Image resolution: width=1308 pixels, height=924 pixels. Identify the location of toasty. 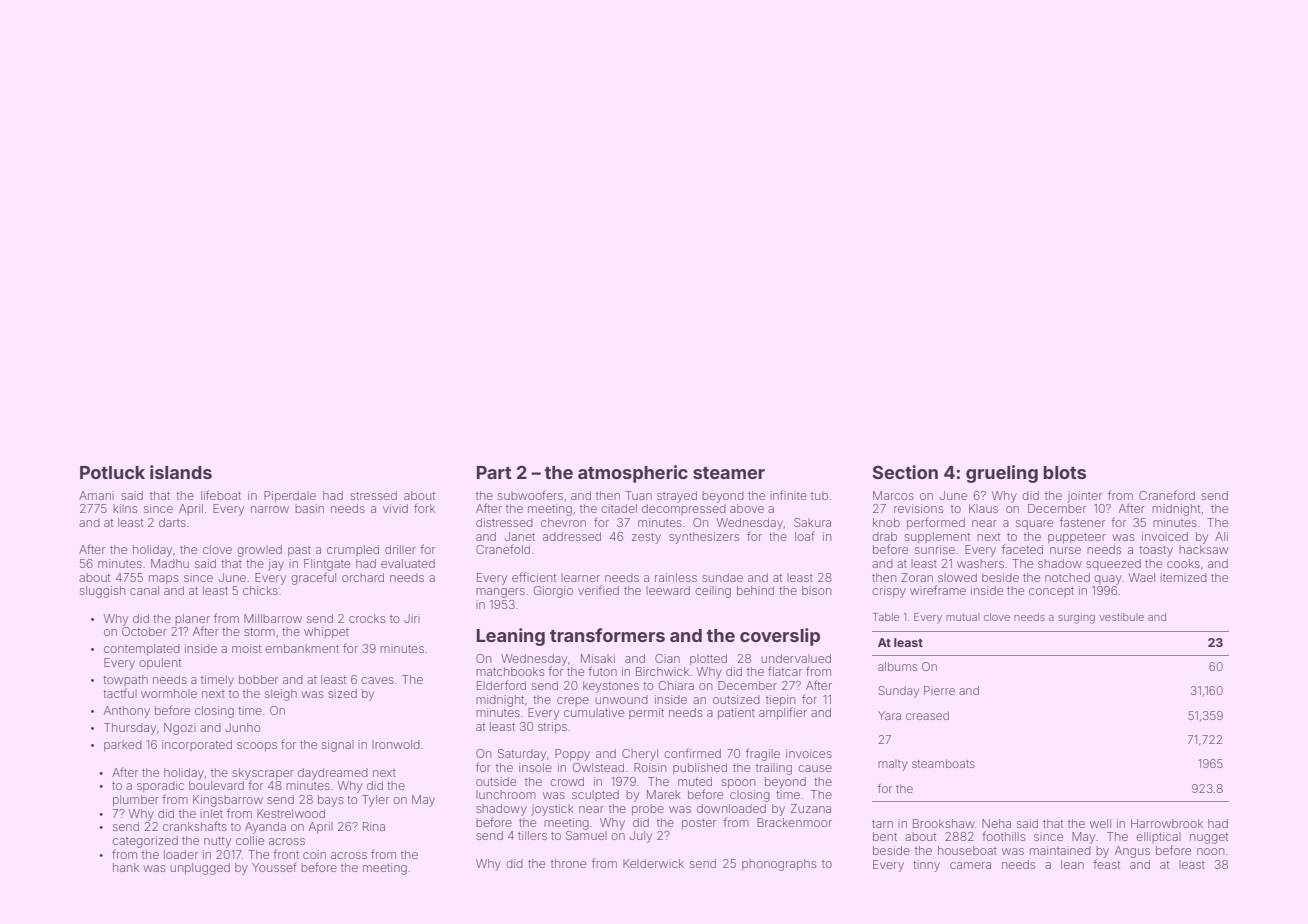
(1156, 551).
